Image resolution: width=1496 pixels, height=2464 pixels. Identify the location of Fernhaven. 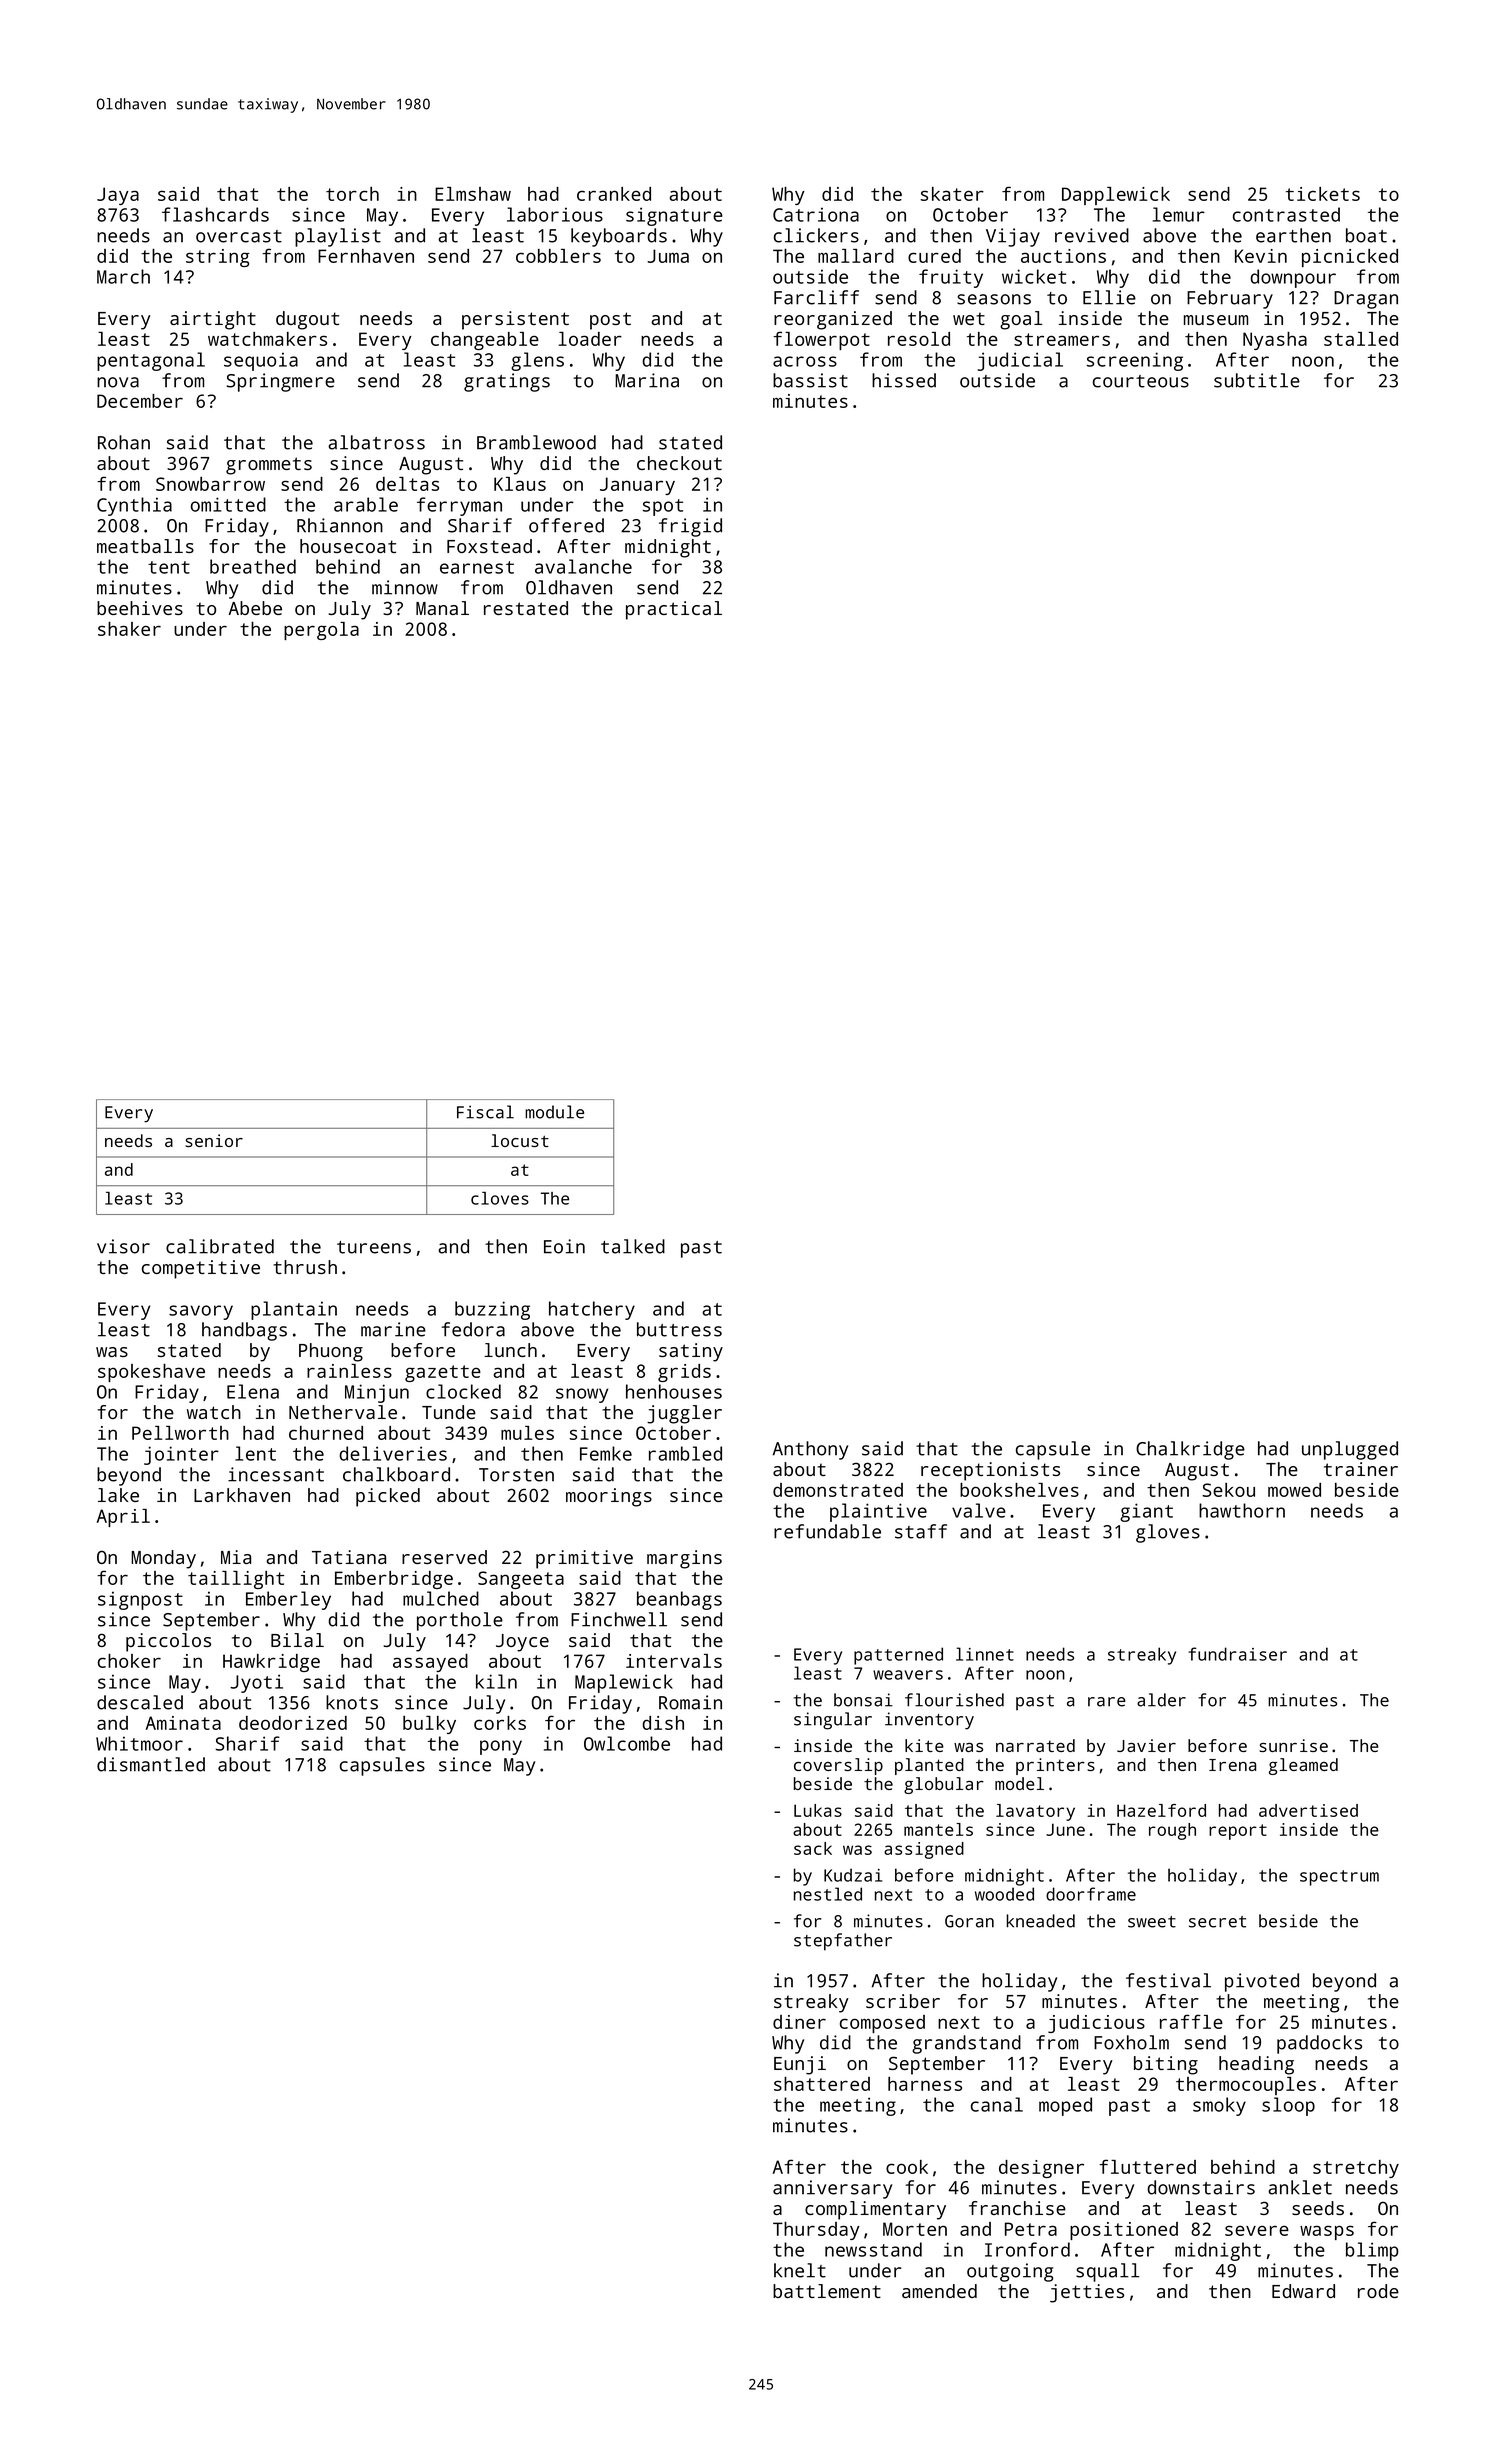
(366, 256).
